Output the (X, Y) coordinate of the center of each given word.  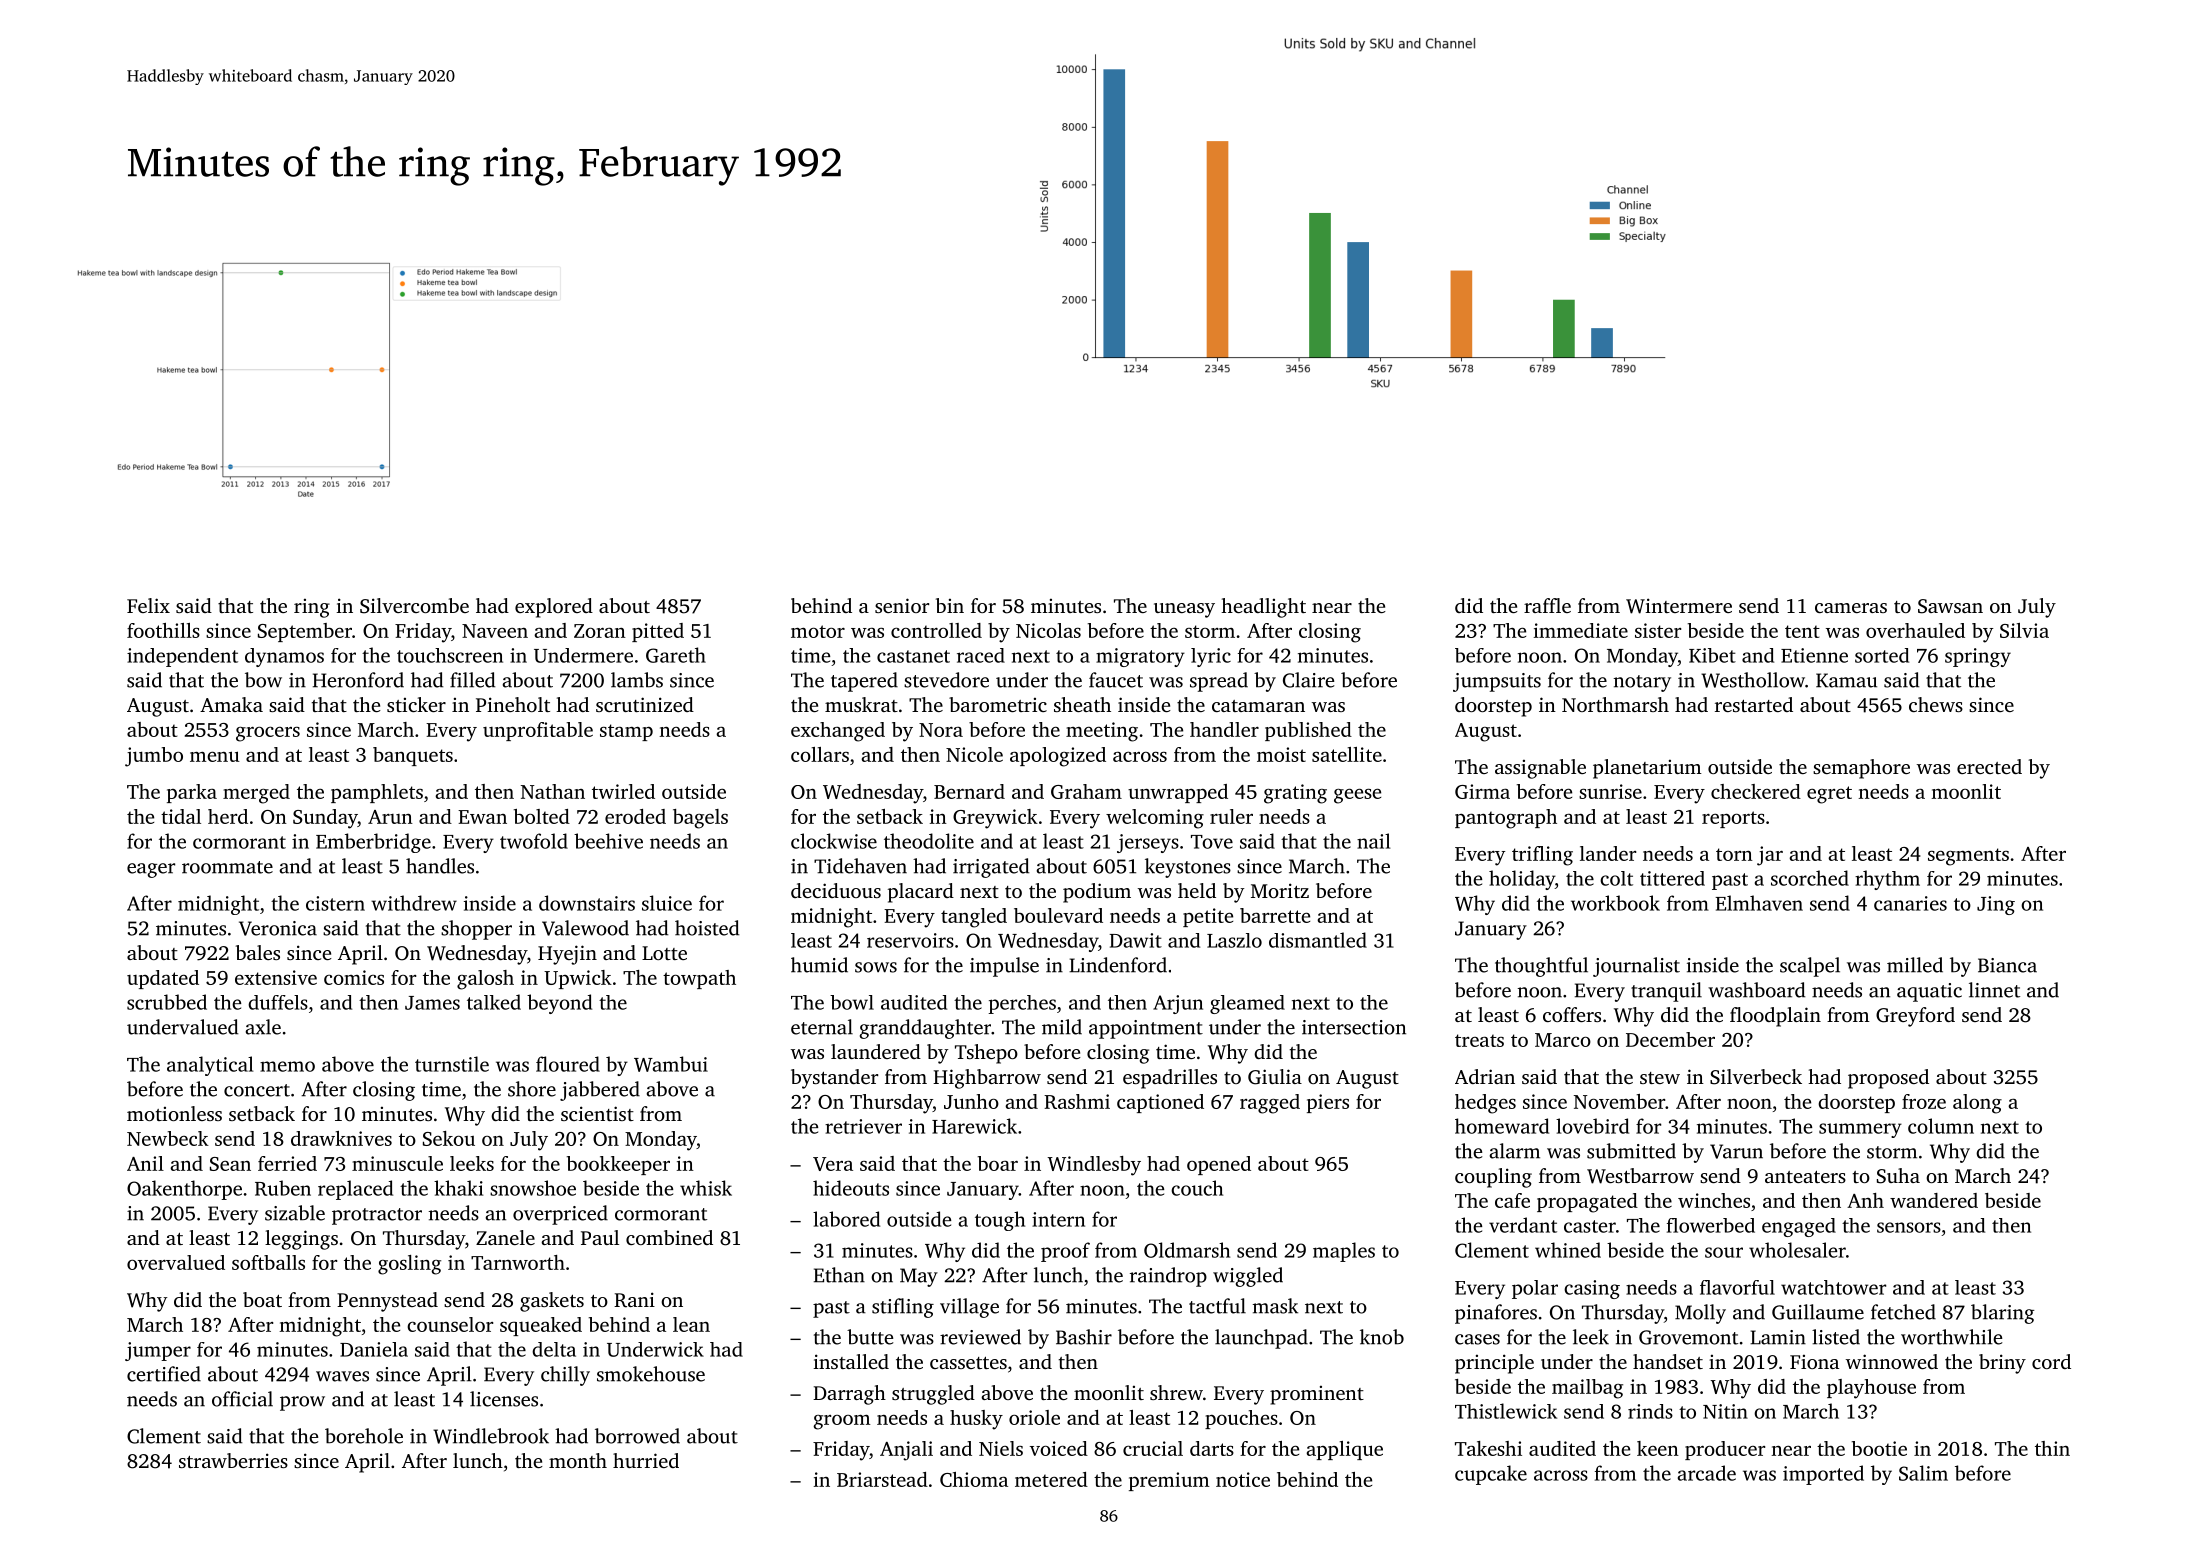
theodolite (929, 841)
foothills (163, 630)
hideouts (851, 1188)
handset (1668, 1361)
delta (554, 1349)
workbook (1615, 903)
